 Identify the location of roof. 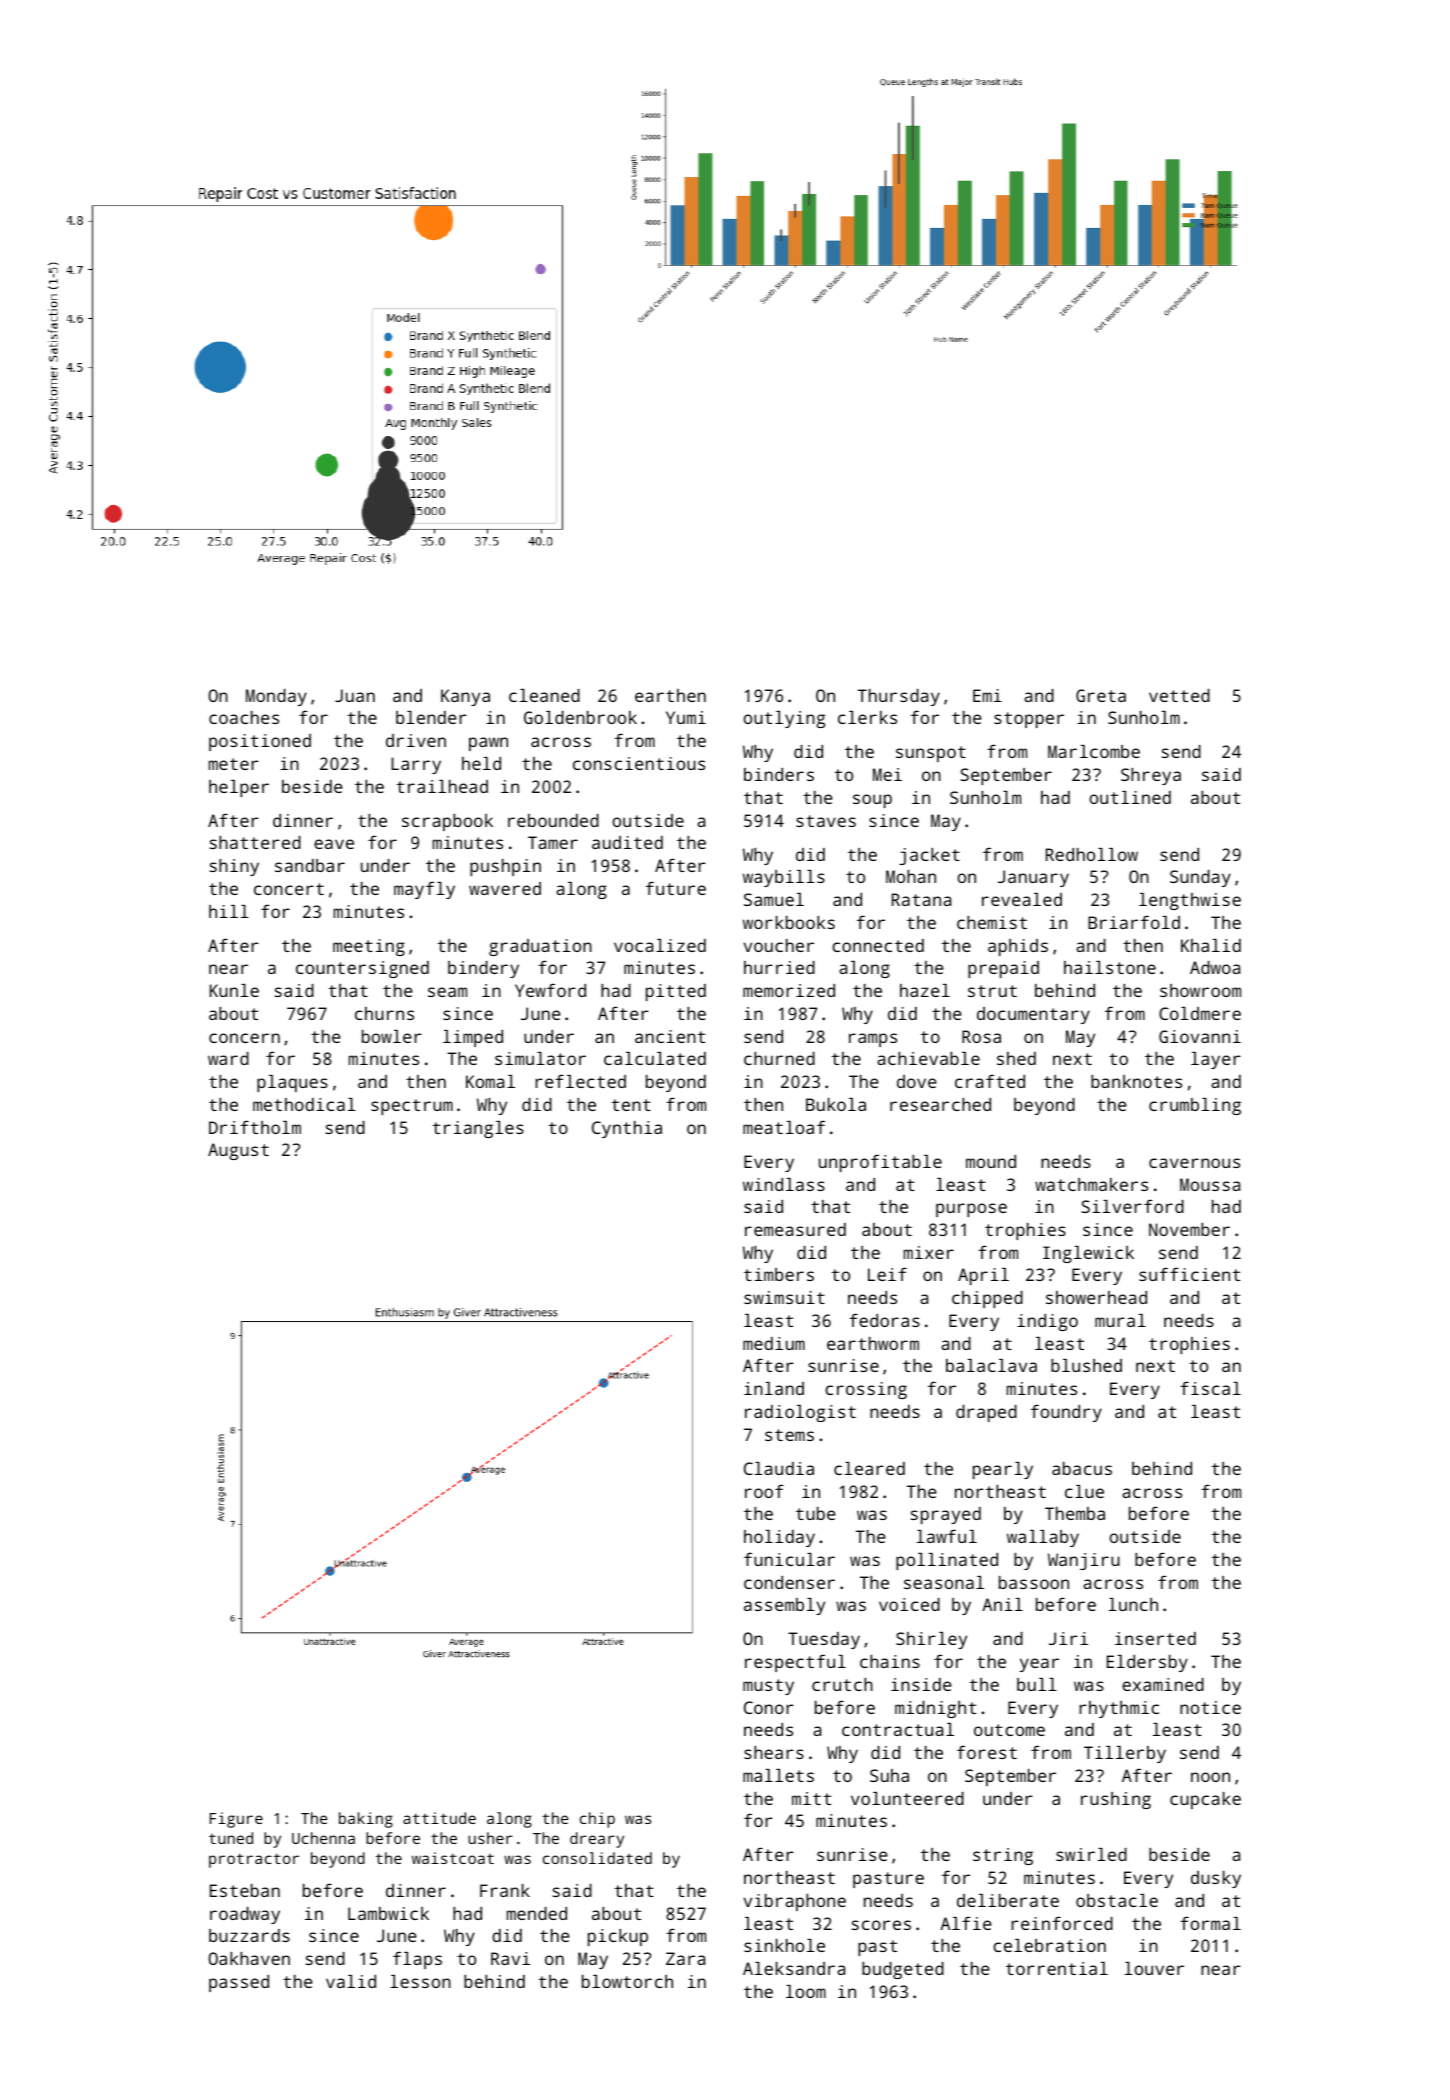
(764, 1491).
